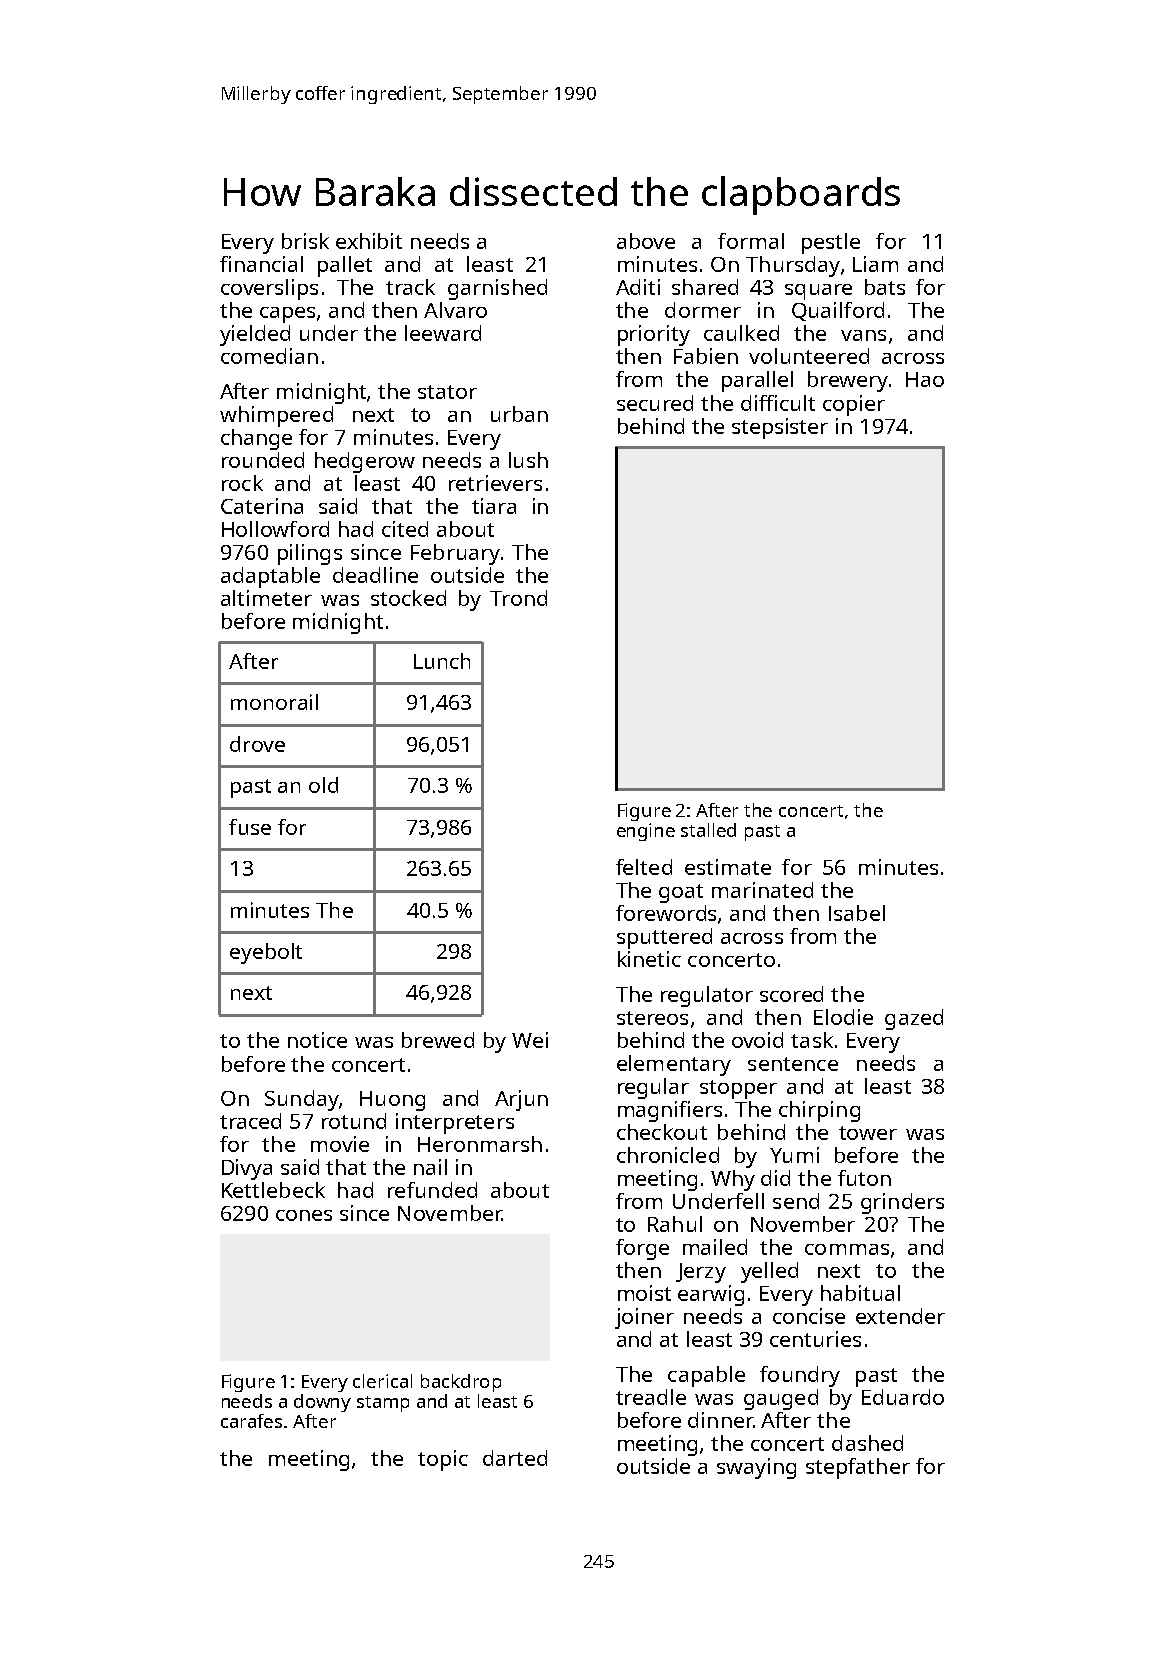  Describe the element at coordinates (494, 506) in the screenshot. I see `tiara` at that location.
